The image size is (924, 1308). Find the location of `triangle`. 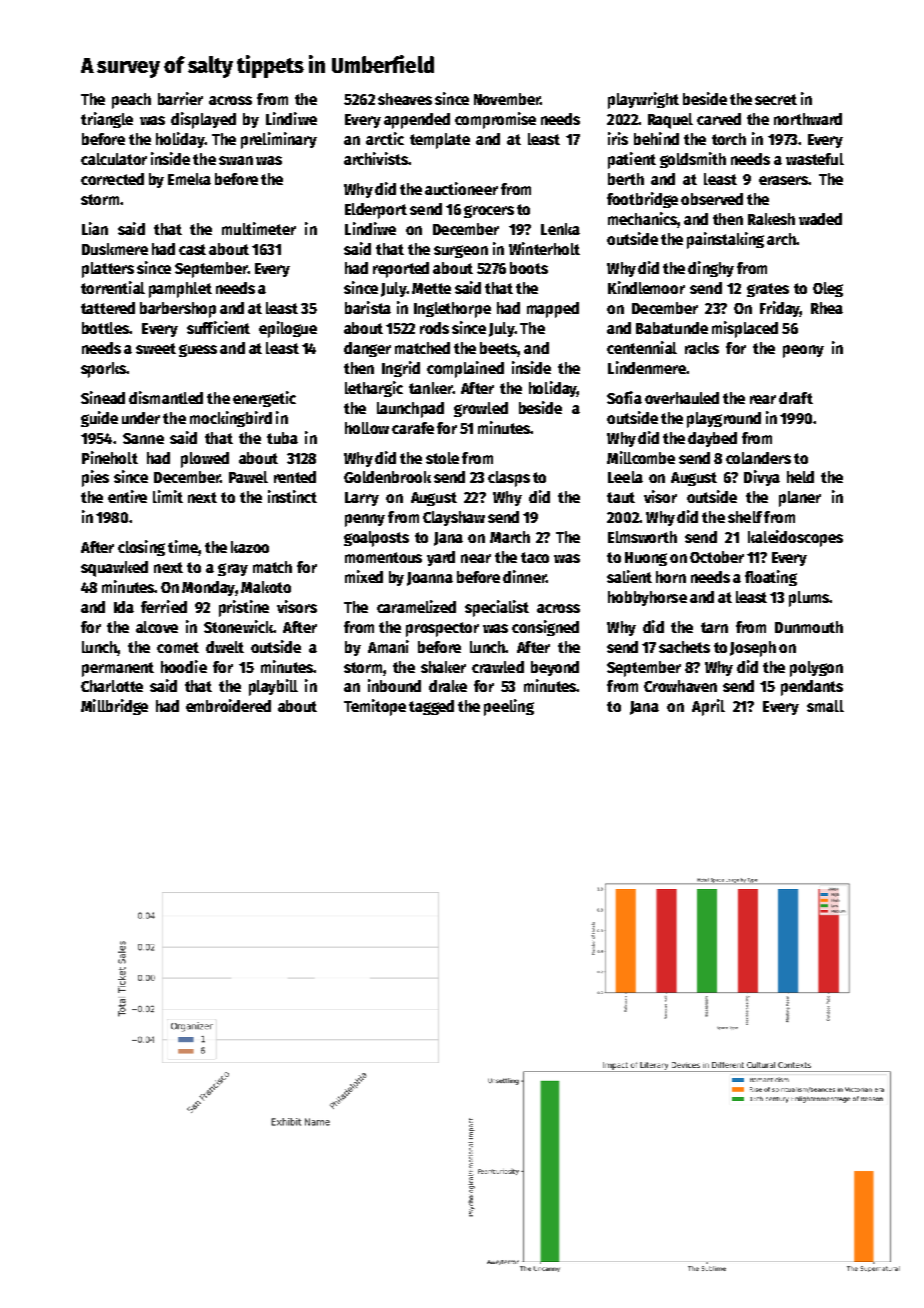

triangle is located at coordinates (107, 120).
